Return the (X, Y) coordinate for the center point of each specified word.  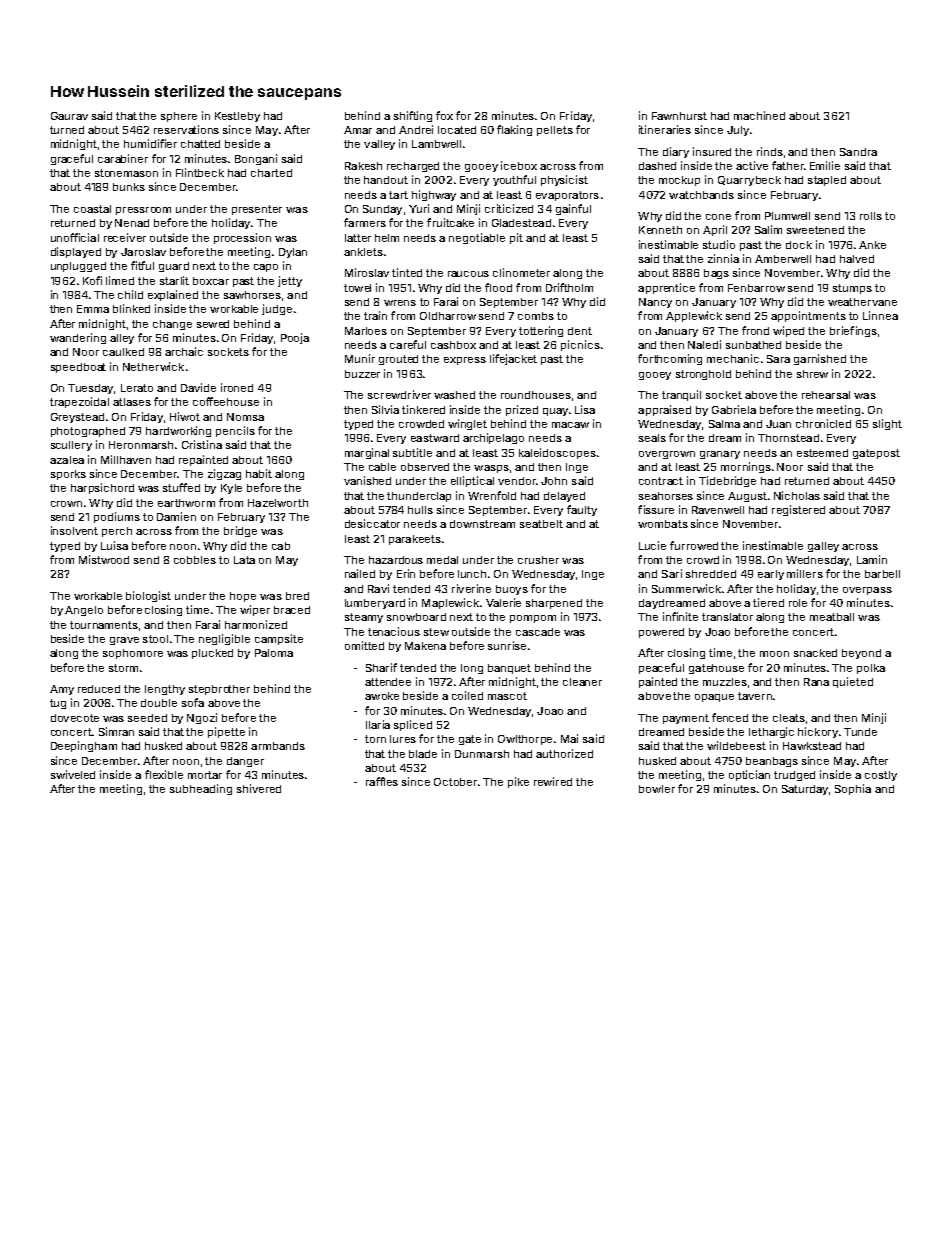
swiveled (73, 774)
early (771, 575)
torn (375, 739)
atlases (132, 402)
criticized (509, 208)
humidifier (150, 143)
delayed (564, 497)
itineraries (665, 129)
